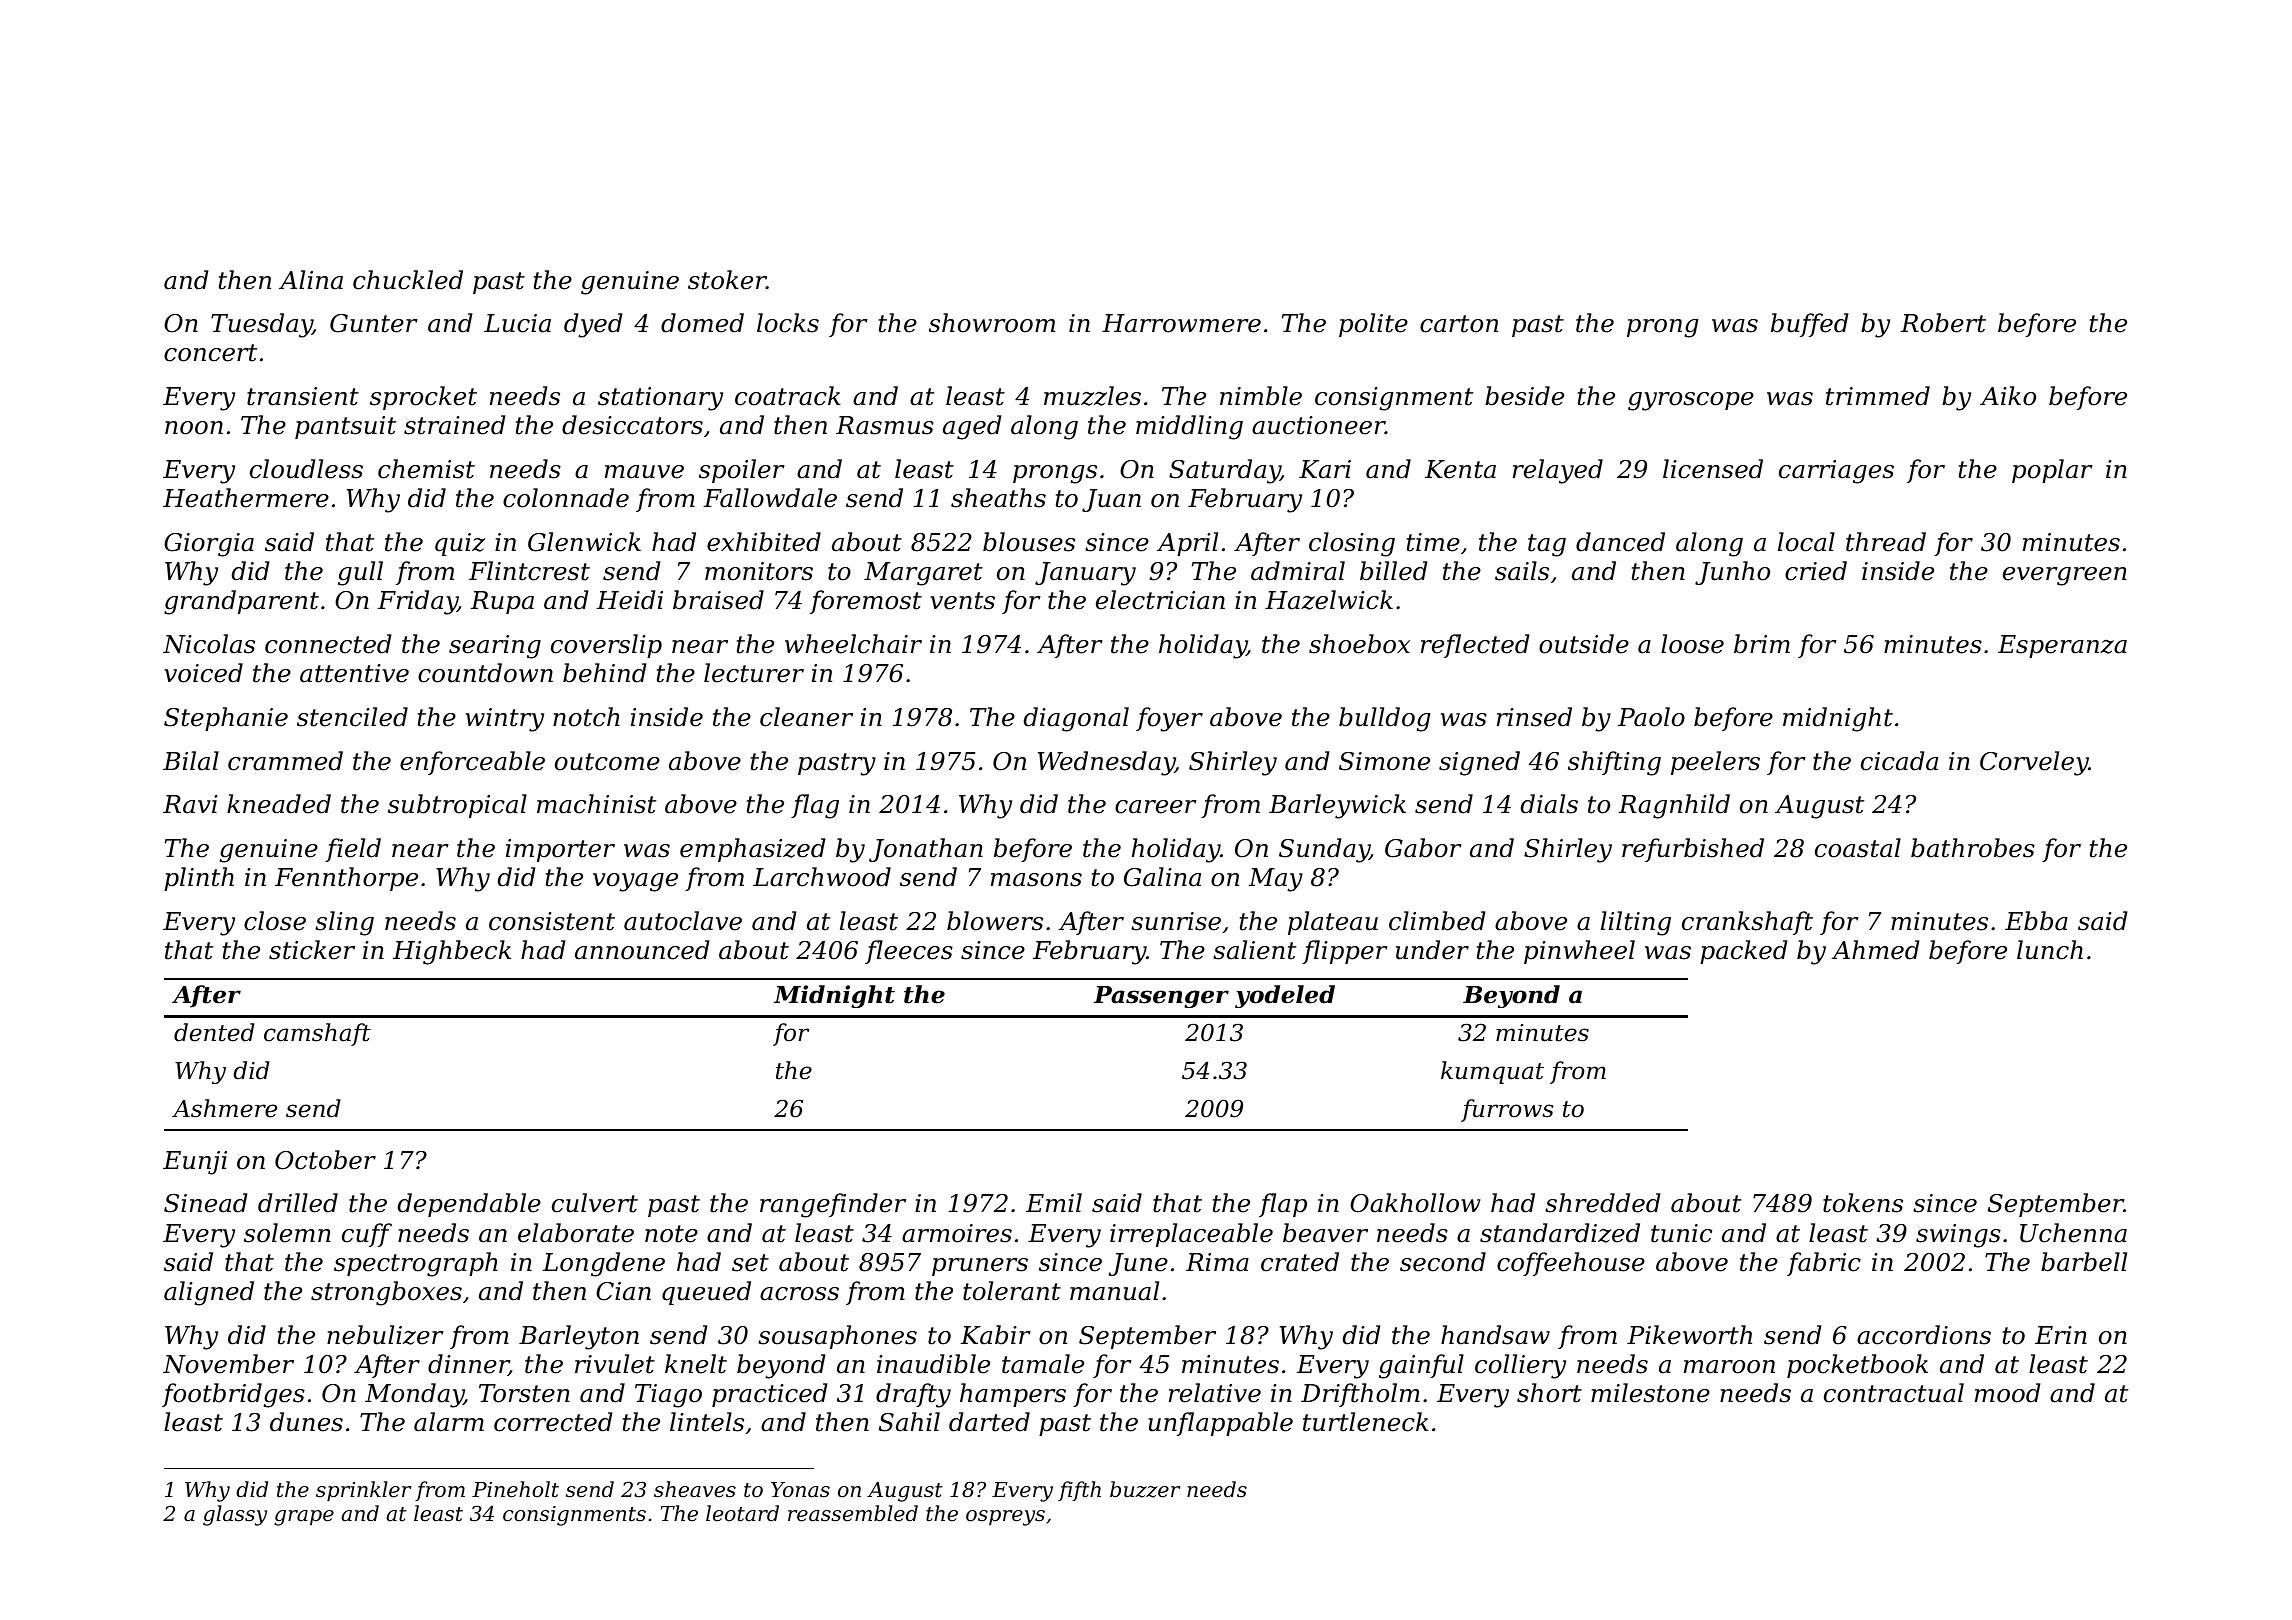  What do you see at coordinates (642, 950) in the screenshot?
I see `announced` at bounding box center [642, 950].
